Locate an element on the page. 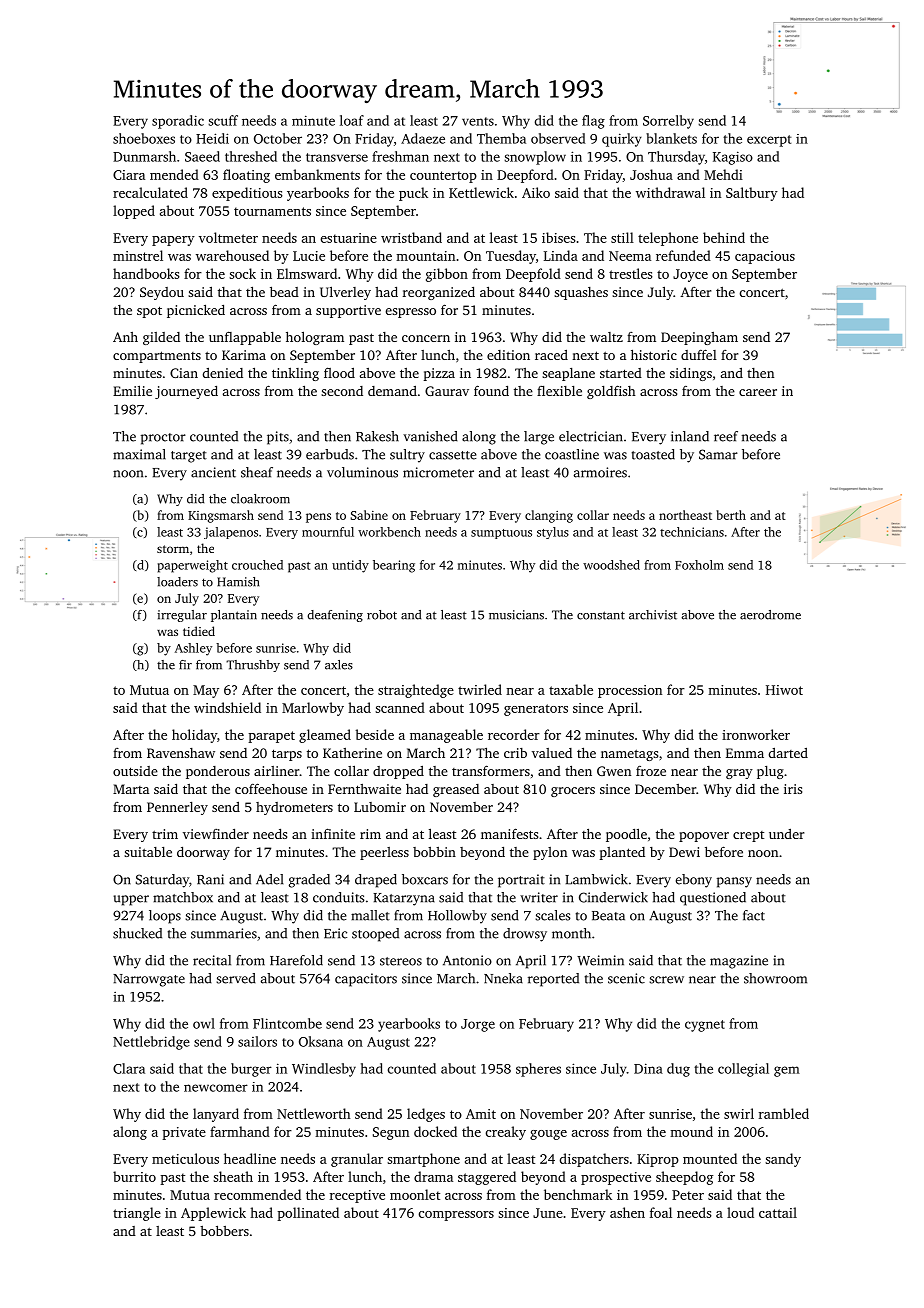 The width and height of the image is (924, 1308). expeditious is located at coordinates (247, 194).
